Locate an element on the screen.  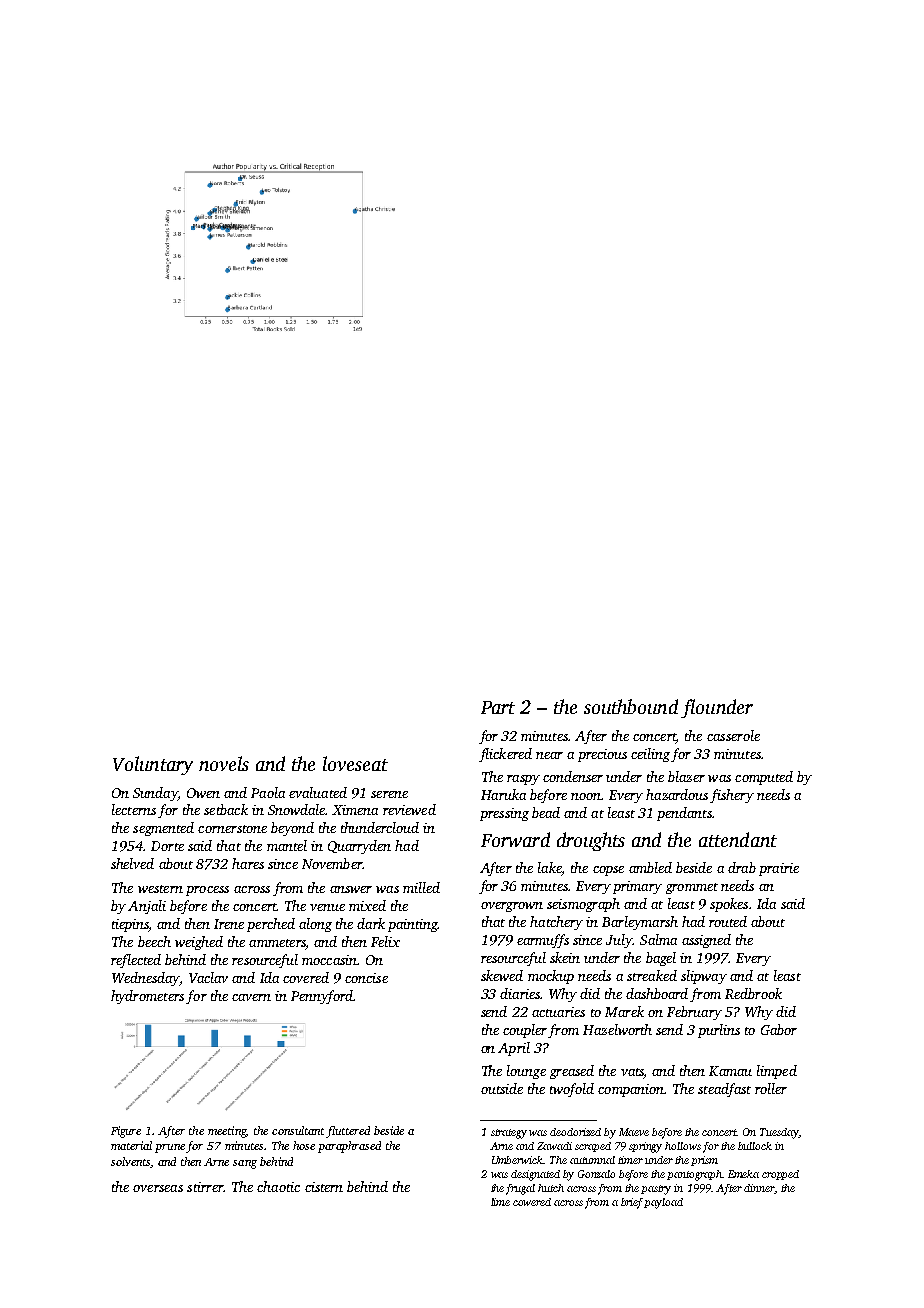
southbound is located at coordinates (631, 706).
